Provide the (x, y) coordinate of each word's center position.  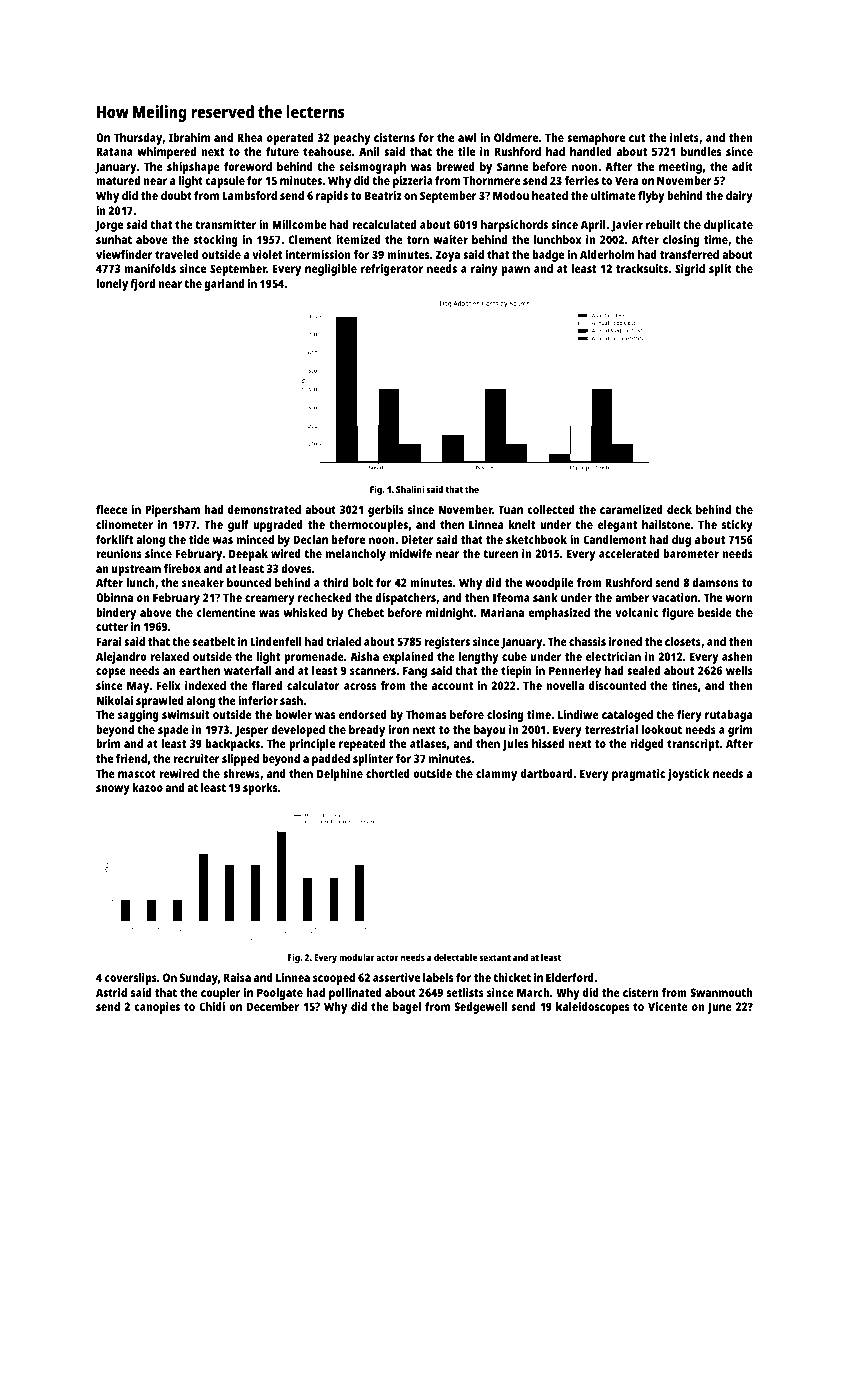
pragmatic (638, 775)
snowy (113, 790)
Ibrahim (189, 137)
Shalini (410, 489)
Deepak (248, 555)
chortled (388, 773)
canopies (157, 1008)
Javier (627, 226)
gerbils (386, 511)
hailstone (666, 524)
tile (466, 151)
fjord (142, 285)
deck (679, 509)
